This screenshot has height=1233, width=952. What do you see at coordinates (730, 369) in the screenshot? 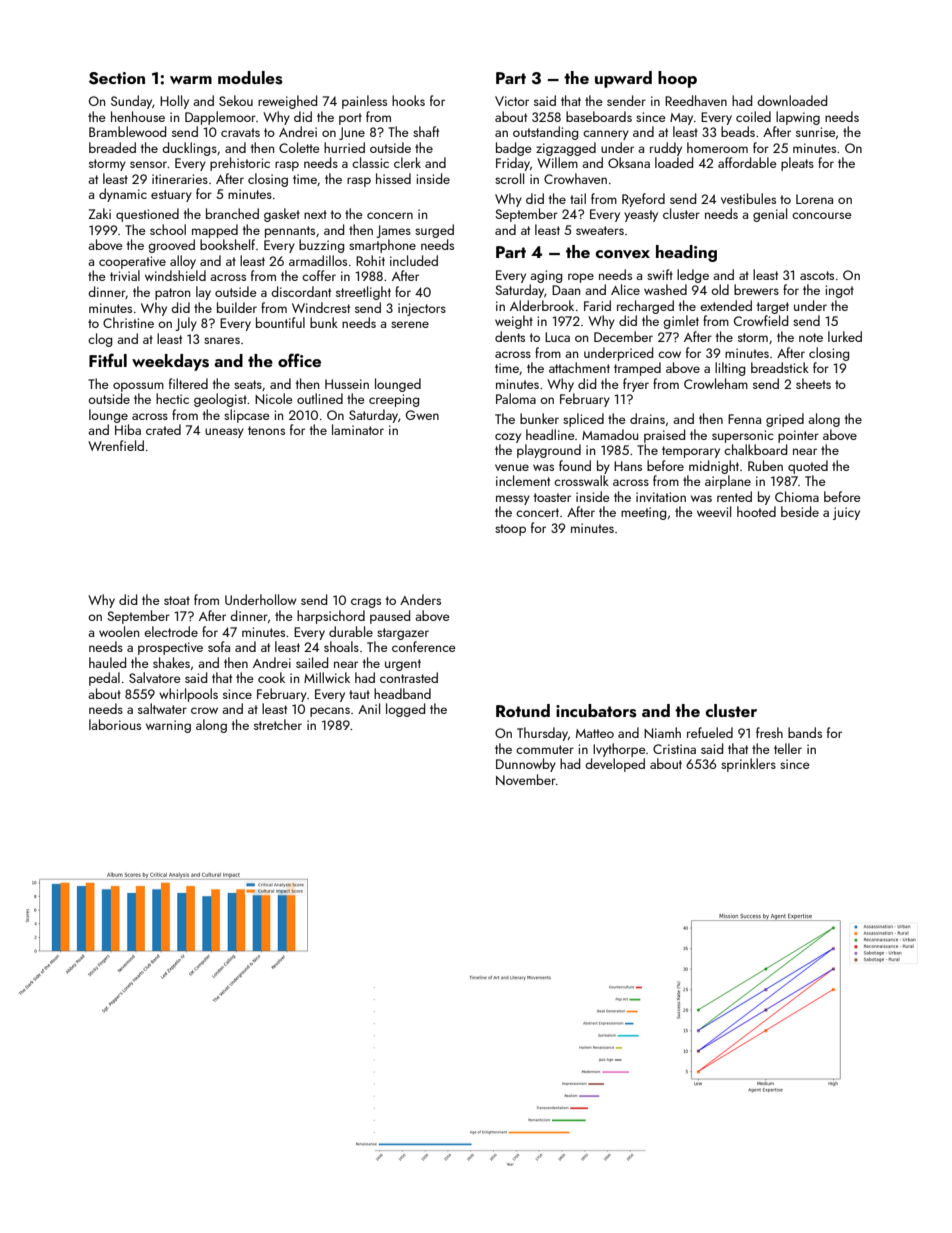
I see `lilting` at bounding box center [730, 369].
